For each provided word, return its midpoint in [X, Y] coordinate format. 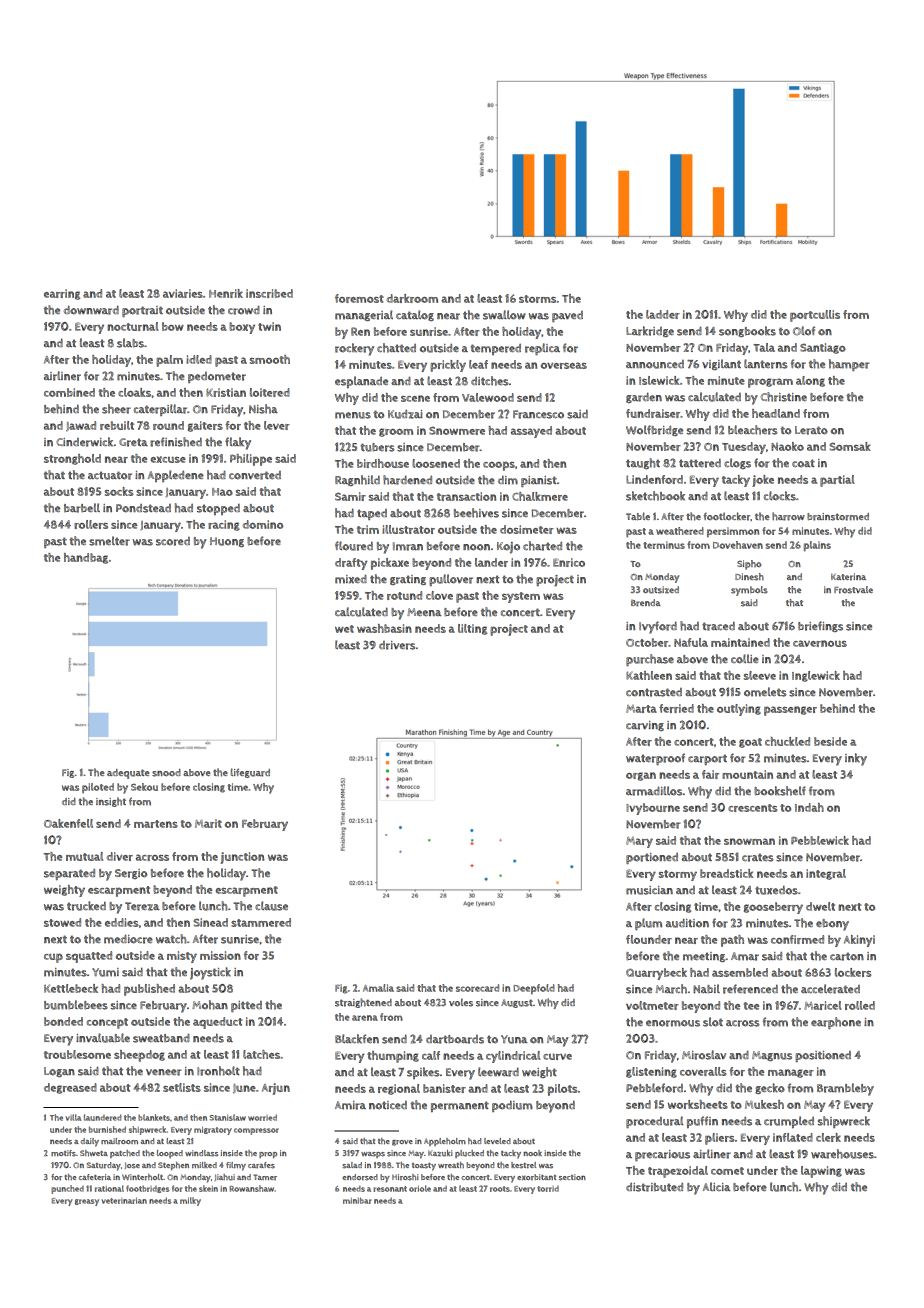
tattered [700, 463]
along [810, 381]
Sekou [144, 787]
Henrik [226, 293]
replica [542, 349]
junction [242, 858]
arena [365, 1018]
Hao [222, 492]
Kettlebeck [71, 988]
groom [396, 432]
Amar [745, 956]
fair [710, 774]
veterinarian [124, 1200]
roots [500, 1189]
